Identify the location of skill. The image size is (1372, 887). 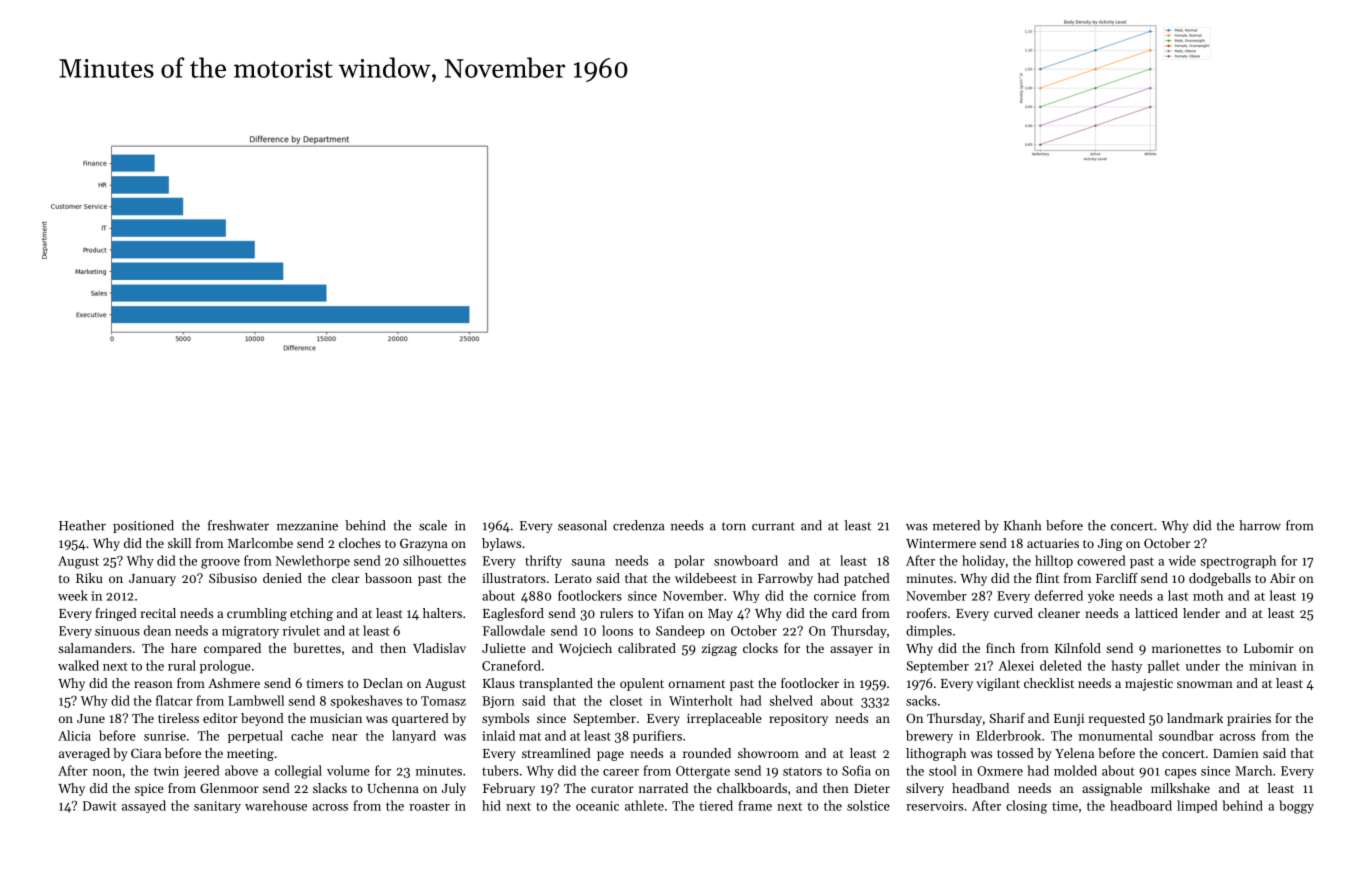
(179, 543).
